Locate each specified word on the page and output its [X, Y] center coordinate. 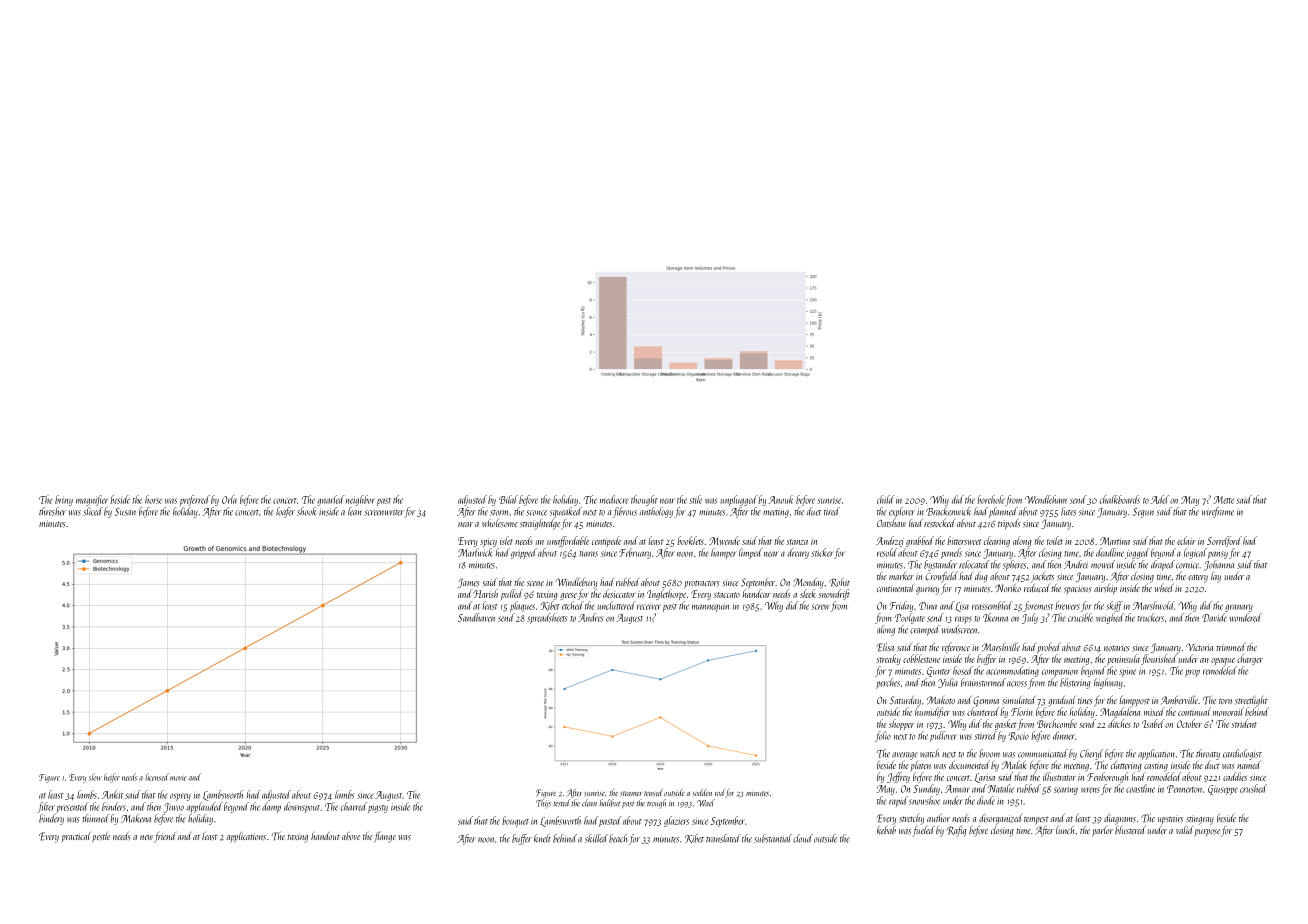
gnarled [331, 500]
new [146, 837]
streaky [889, 659]
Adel [1160, 499]
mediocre [614, 499]
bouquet [516, 821]
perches [888, 683]
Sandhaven [476, 617]
